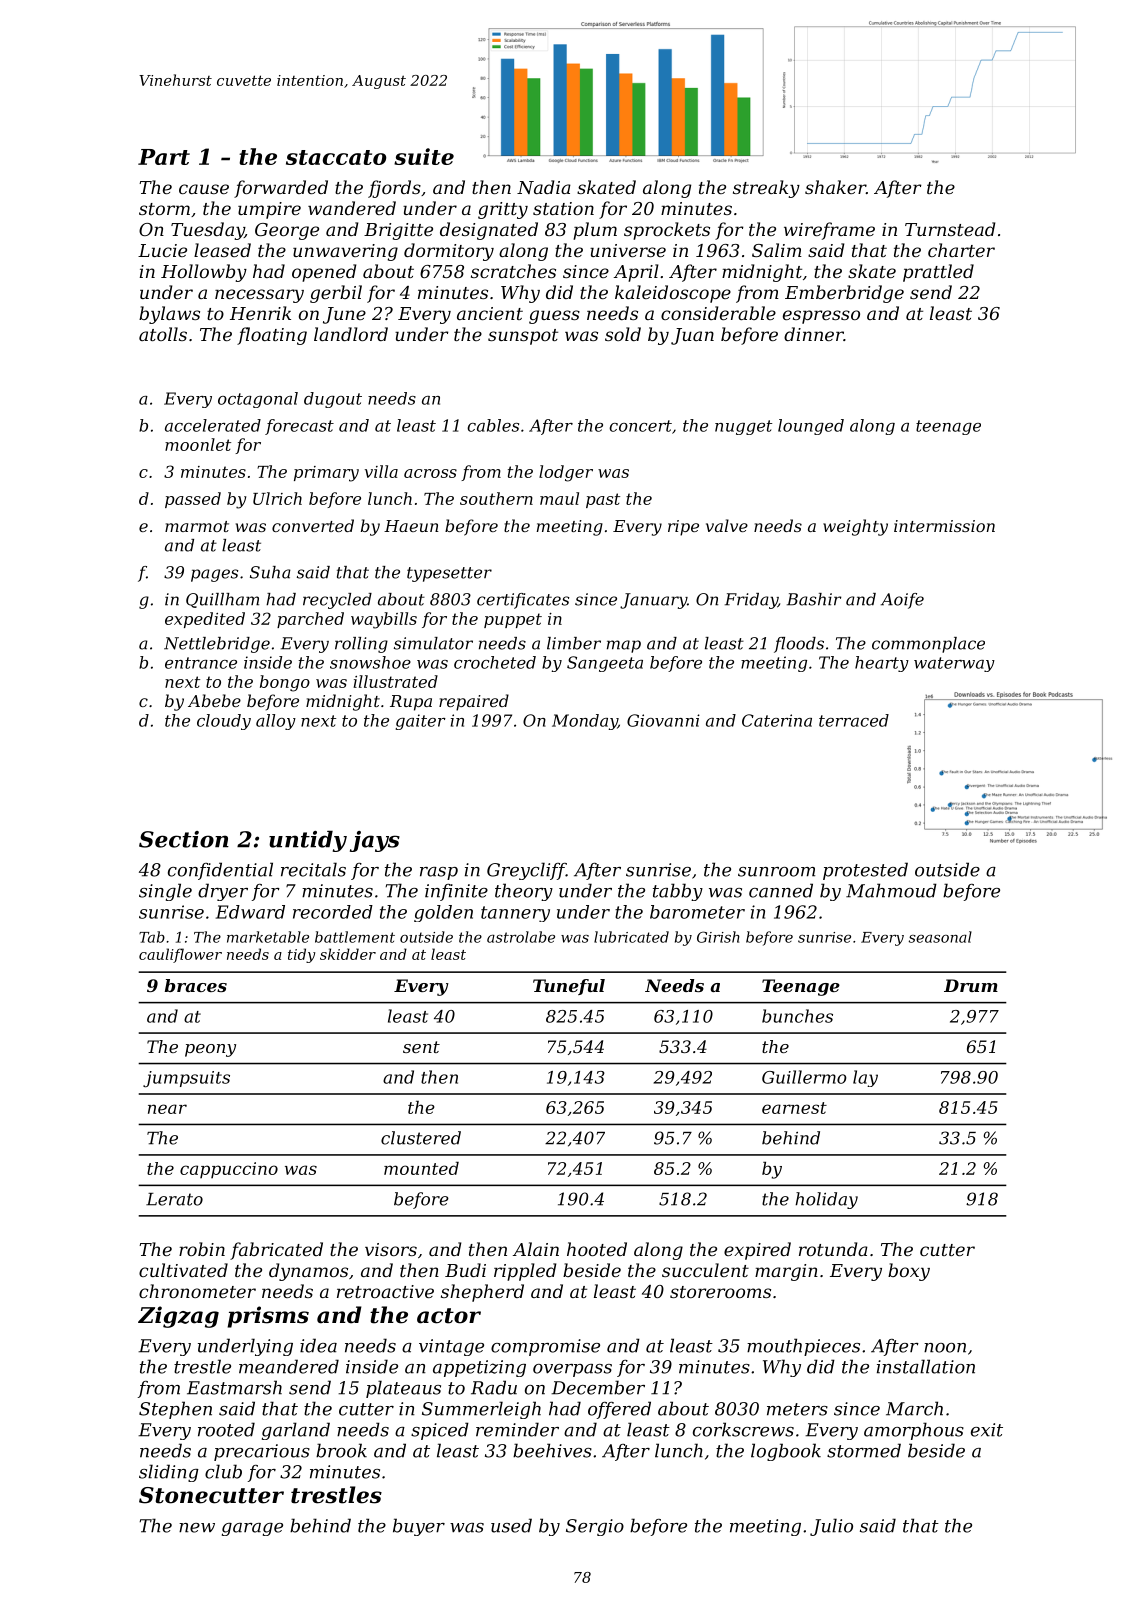  What do you see at coordinates (835, 187) in the document?
I see `shaker` at bounding box center [835, 187].
